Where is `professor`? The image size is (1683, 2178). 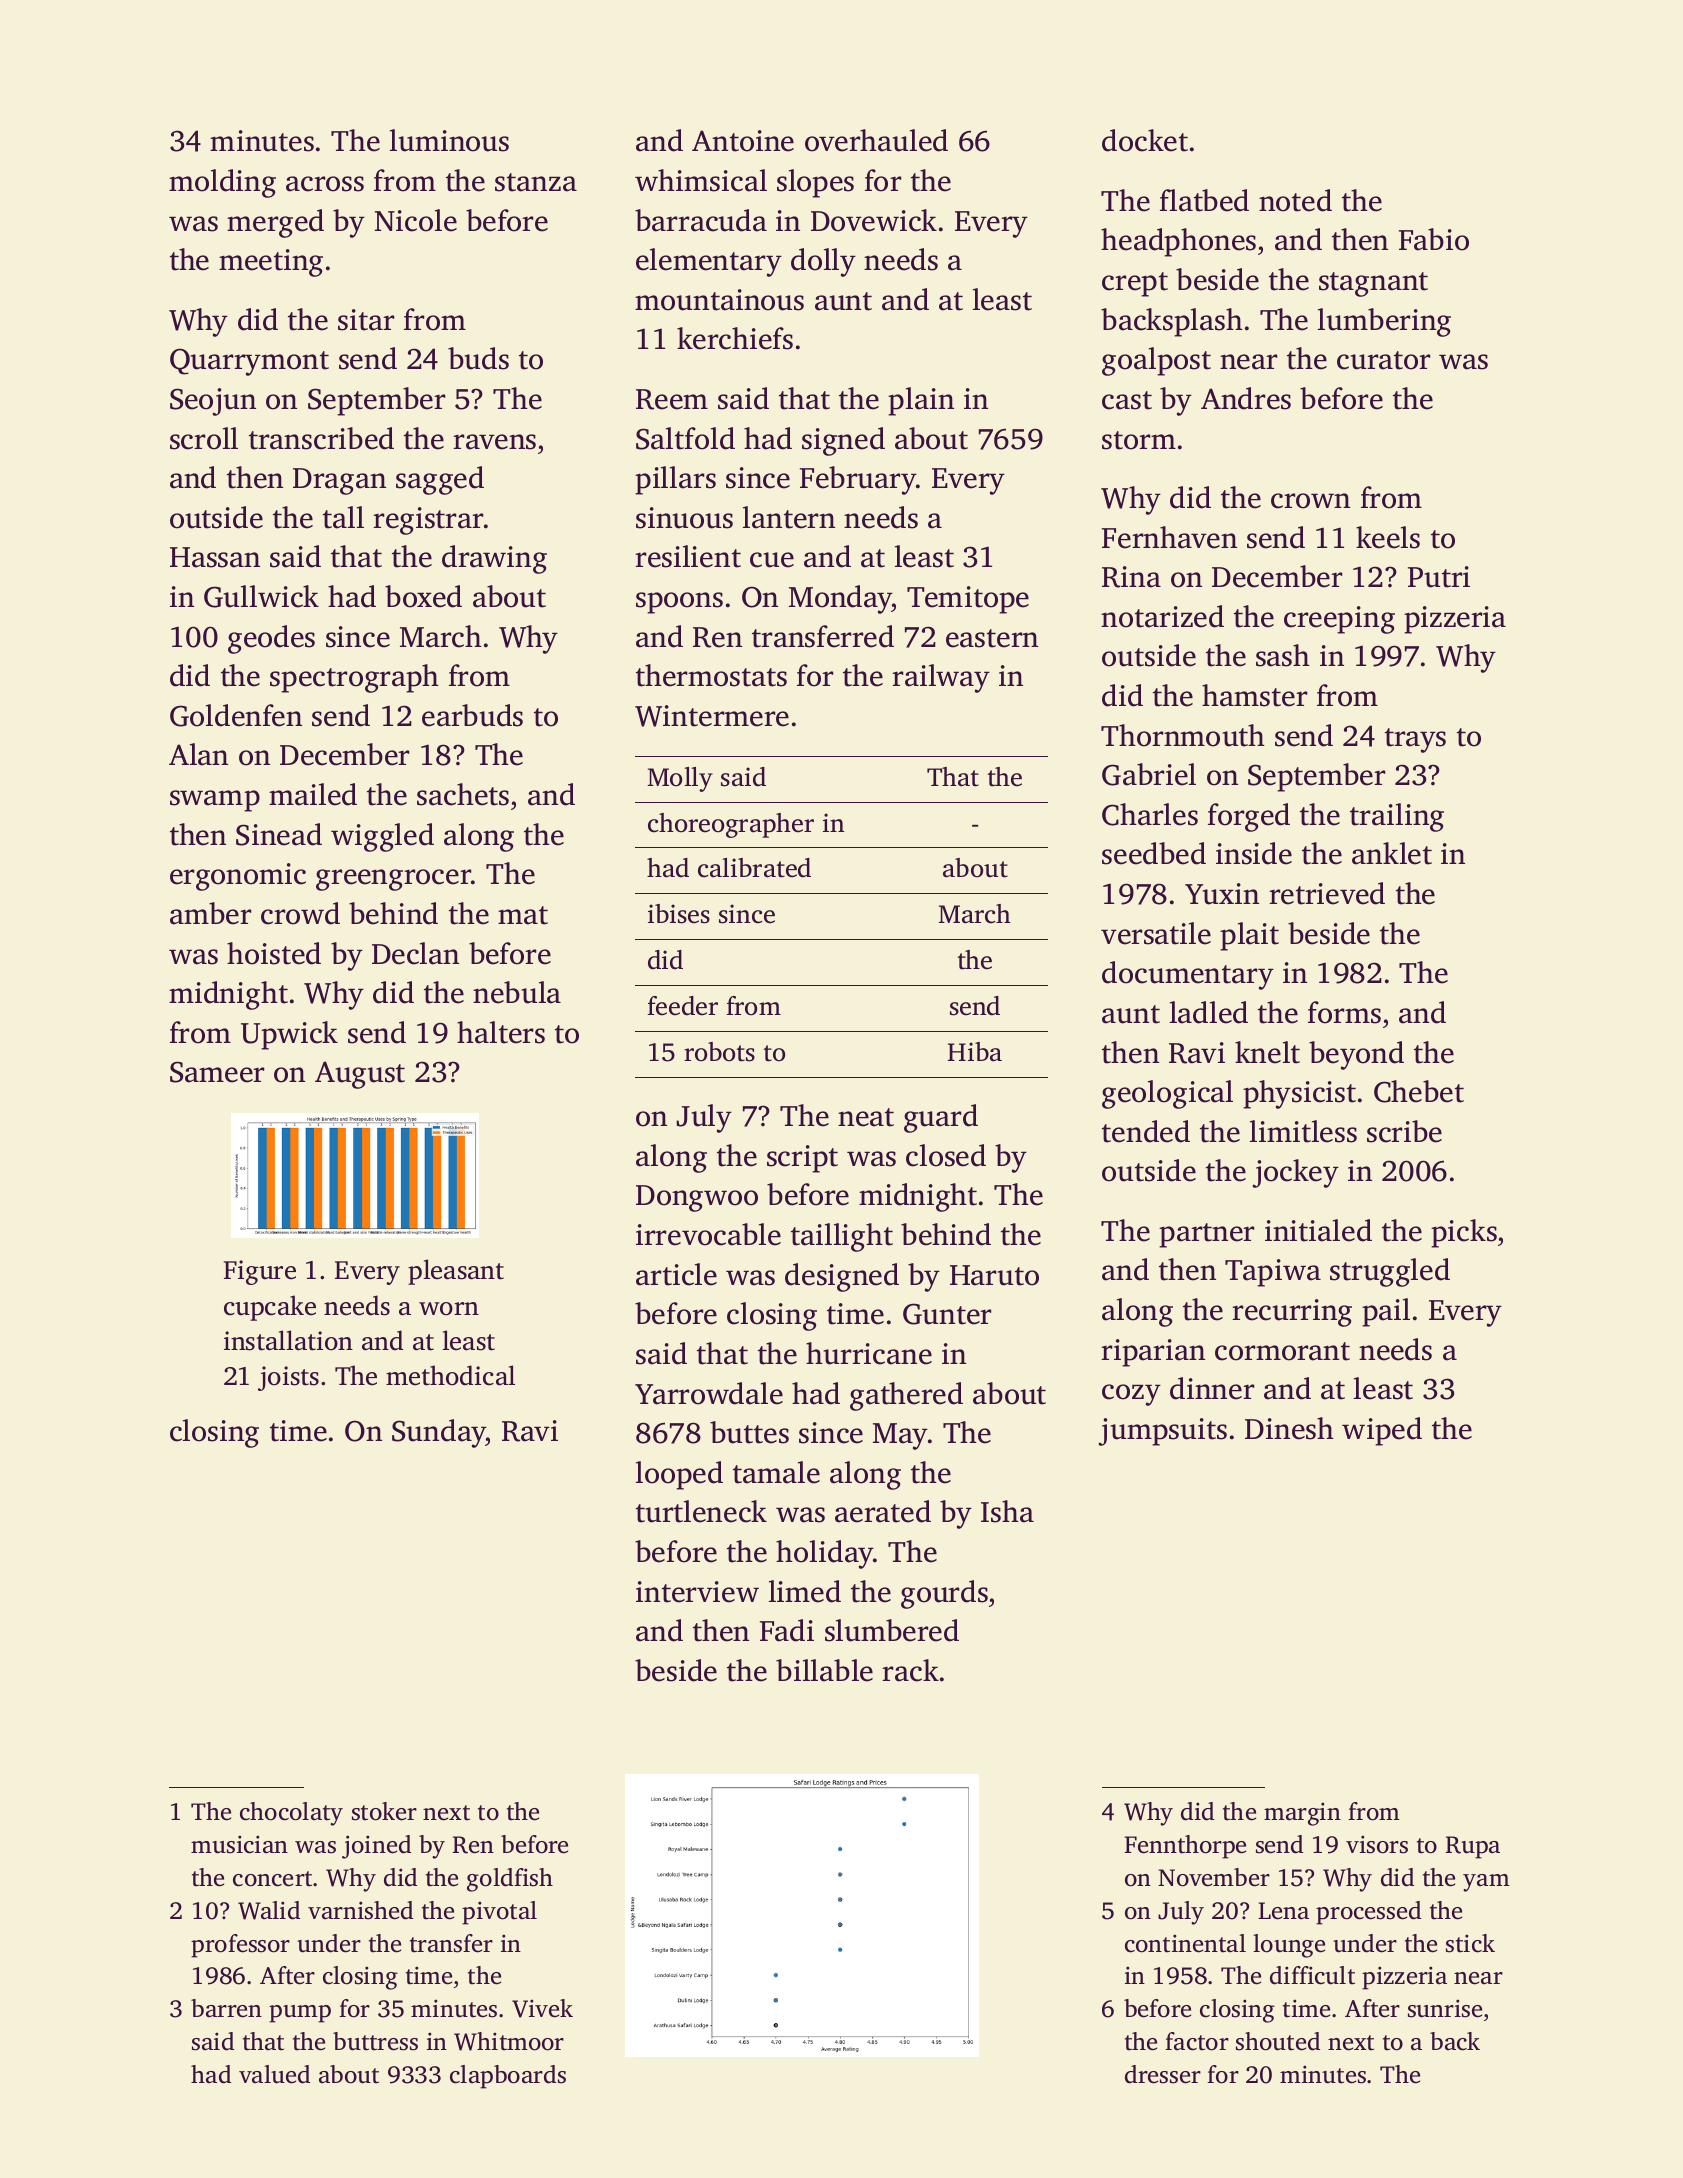 professor is located at coordinates (240, 1946).
